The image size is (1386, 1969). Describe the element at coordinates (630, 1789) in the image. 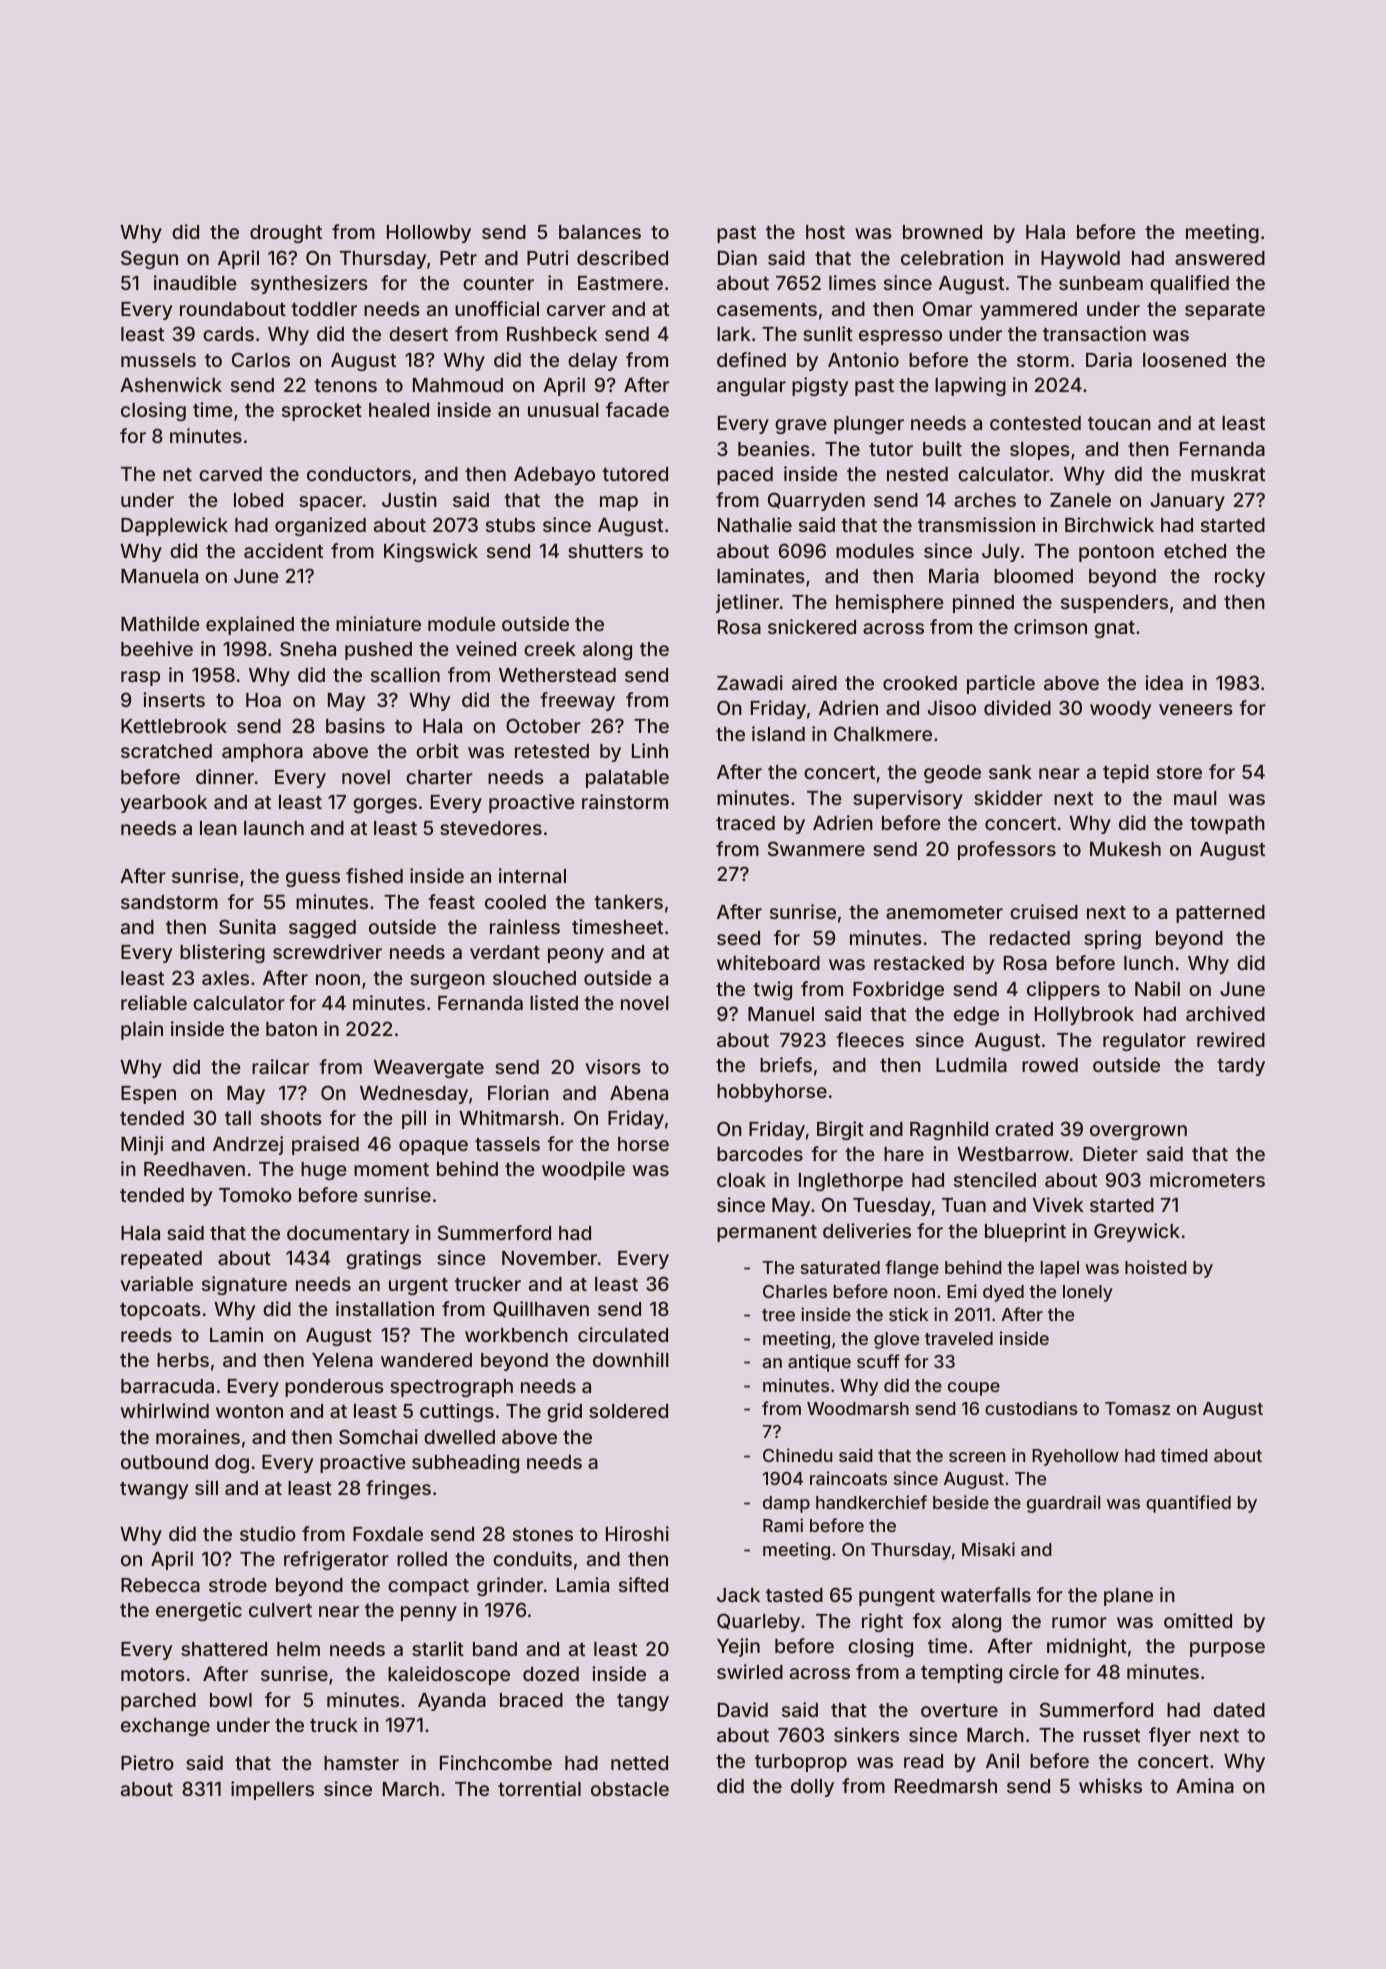

I see `obstacle` at that location.
